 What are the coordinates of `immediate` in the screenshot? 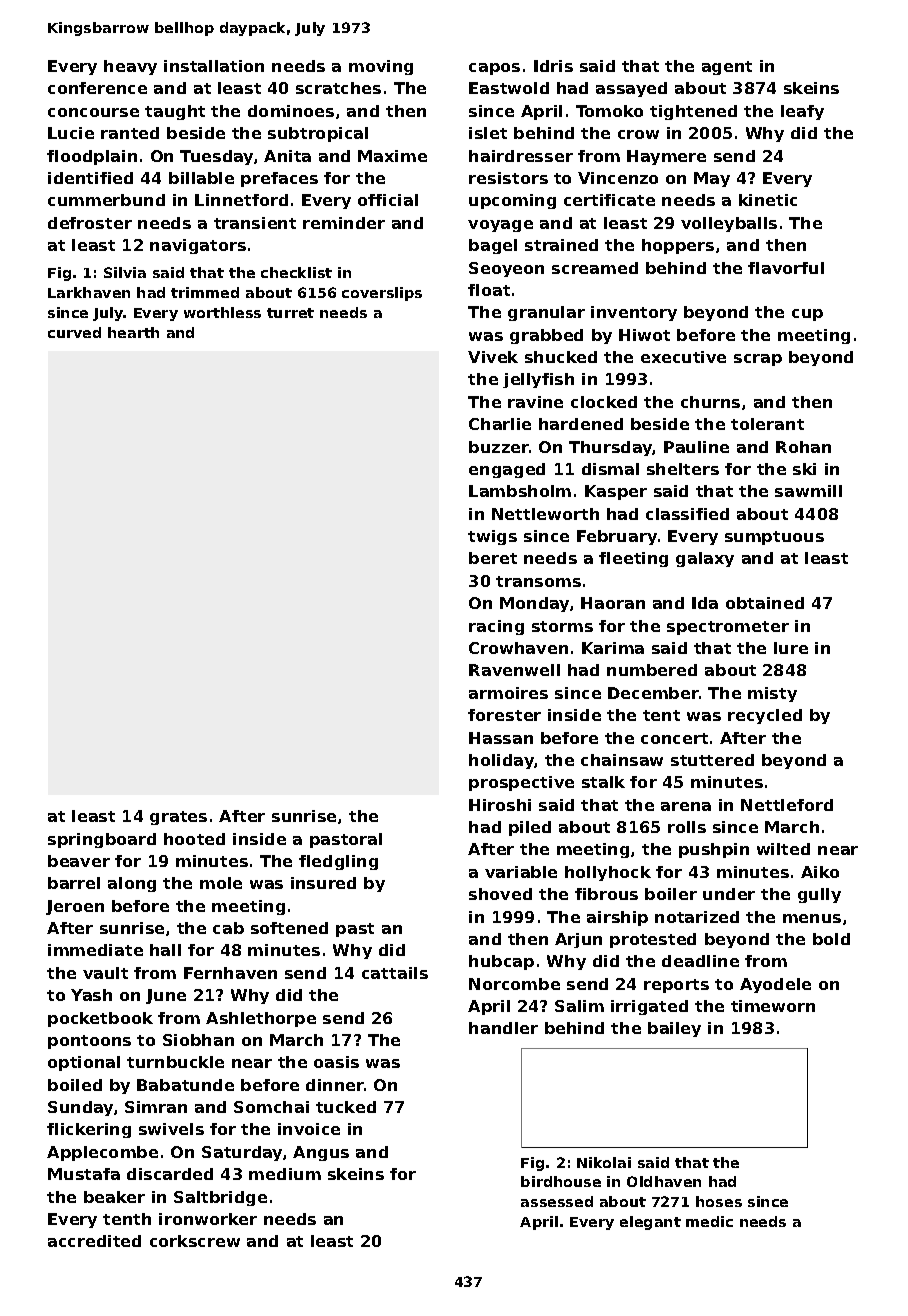 It's located at (95, 950).
